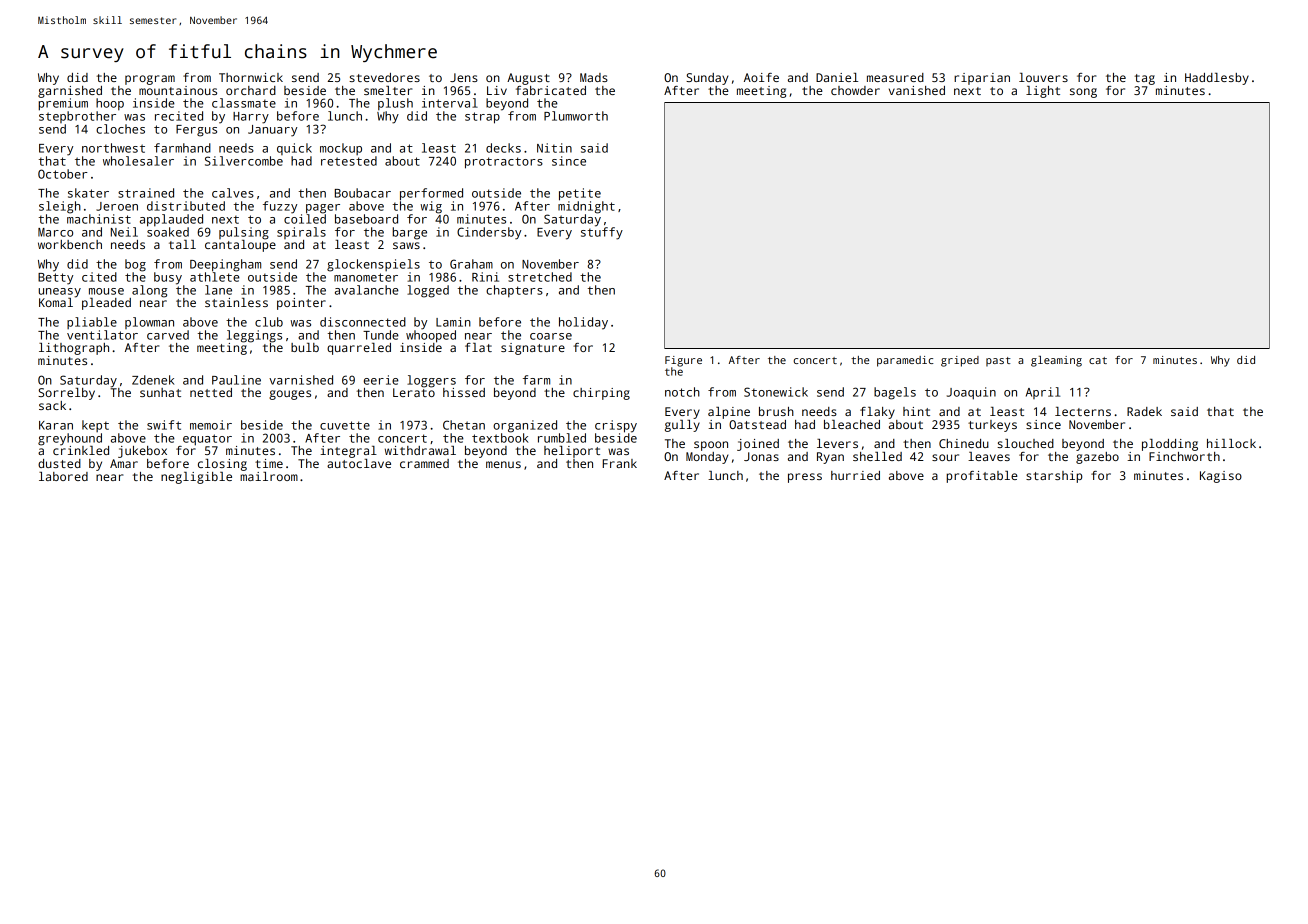 This image has height=924, width=1308. Describe the element at coordinates (855, 90) in the image. I see `chowder` at that location.
